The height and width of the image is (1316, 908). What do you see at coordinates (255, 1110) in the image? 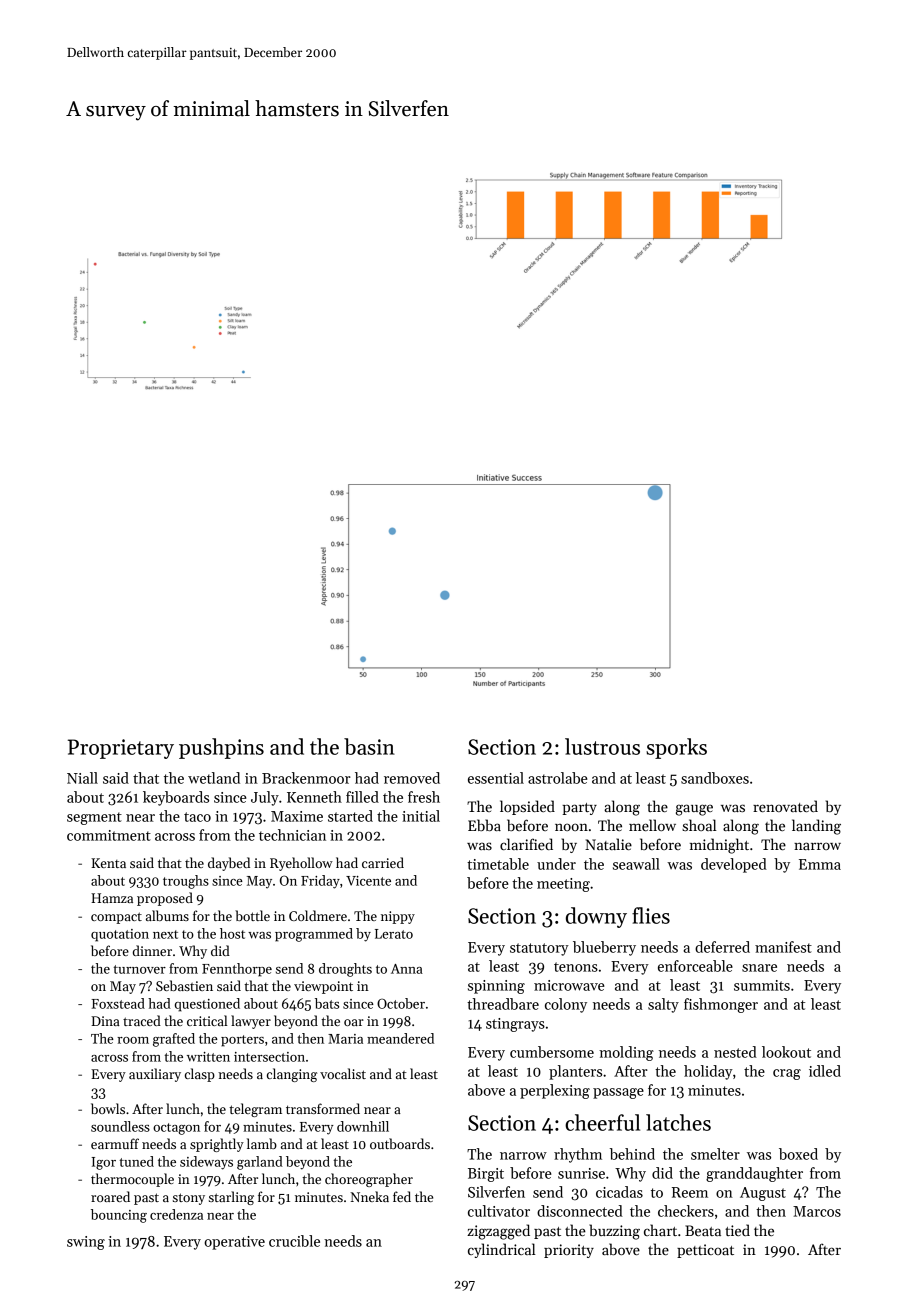
I see `telegram` at bounding box center [255, 1110].
